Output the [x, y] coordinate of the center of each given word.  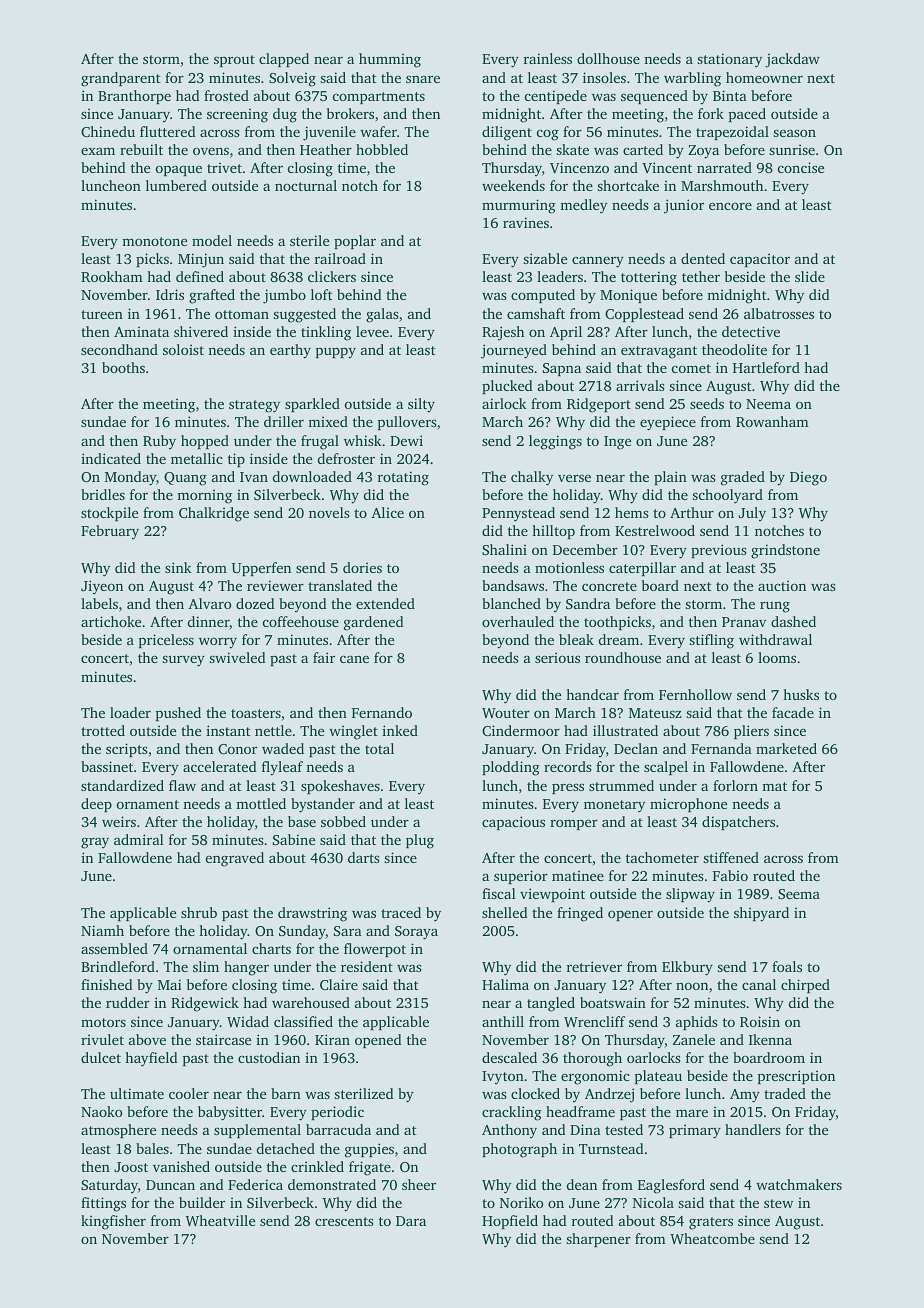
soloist [183, 349]
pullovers [407, 423]
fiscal [499, 893]
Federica [255, 1184]
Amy [745, 1096]
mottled [261, 803]
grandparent [120, 79]
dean [582, 1184]
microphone [688, 805]
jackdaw [792, 60]
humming [390, 60]
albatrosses [779, 313]
